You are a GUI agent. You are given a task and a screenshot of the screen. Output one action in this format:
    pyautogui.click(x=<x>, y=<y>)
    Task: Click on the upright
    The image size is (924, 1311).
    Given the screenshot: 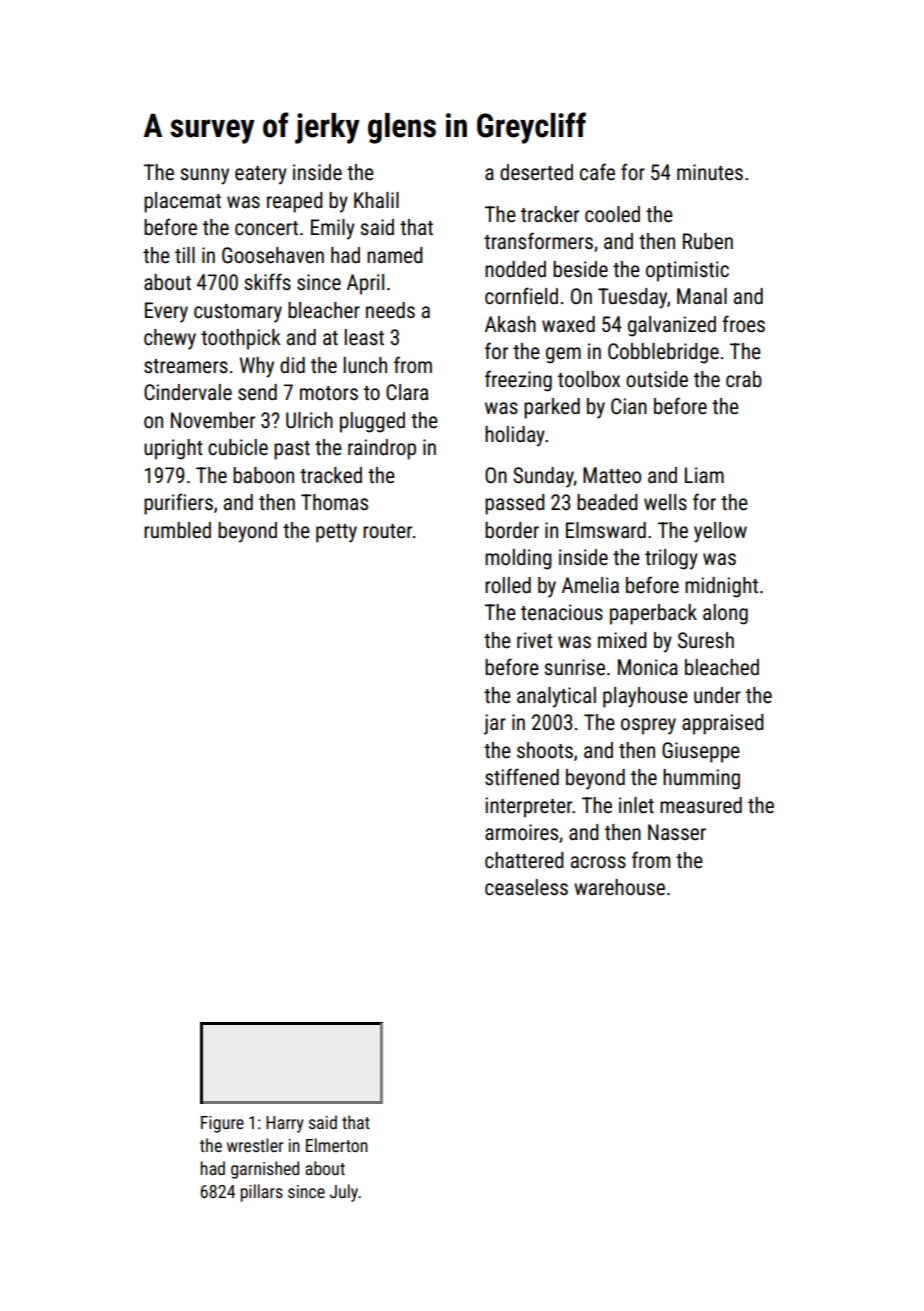 What is the action you would take?
    pyautogui.click(x=173, y=449)
